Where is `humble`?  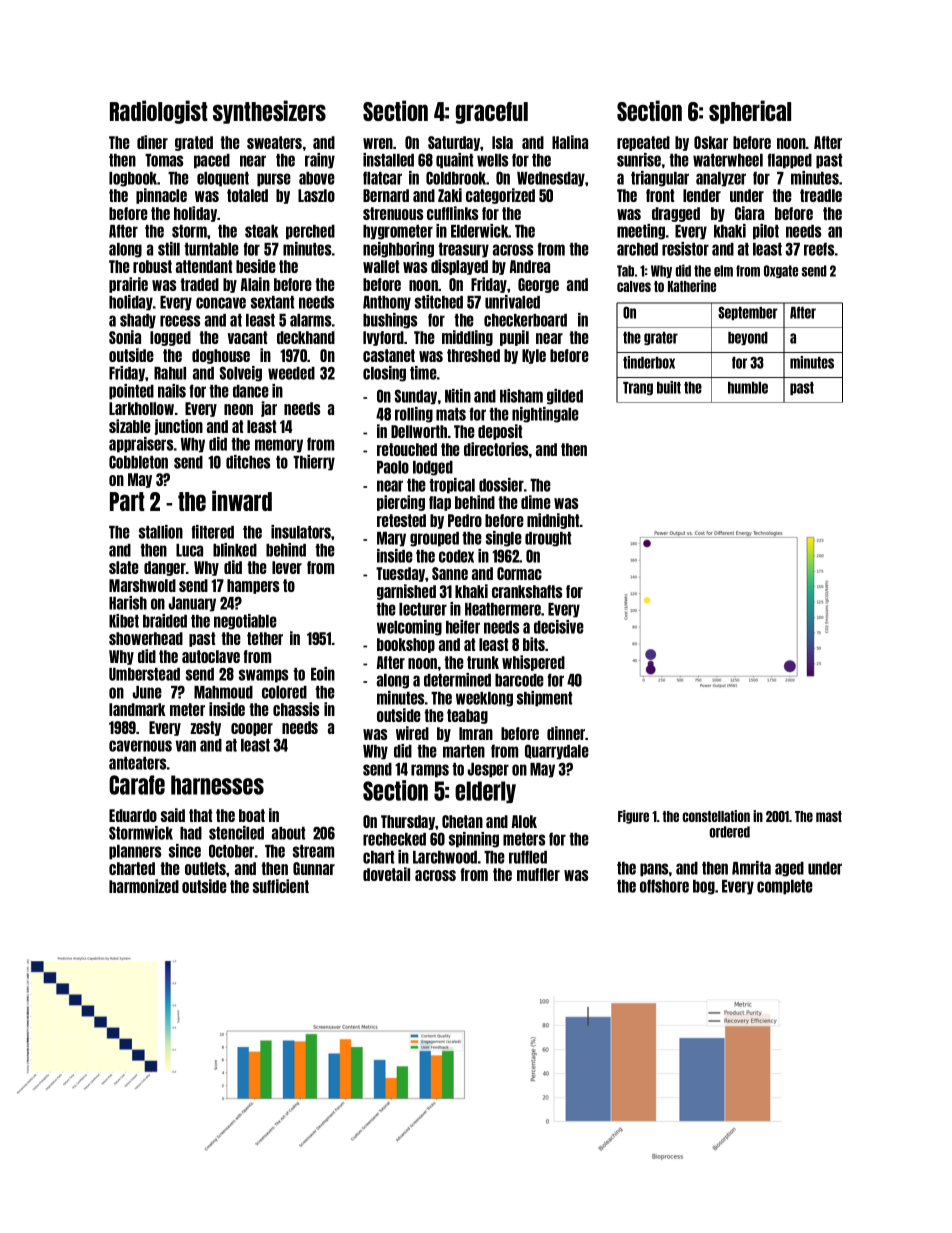
humble is located at coordinates (748, 388).
